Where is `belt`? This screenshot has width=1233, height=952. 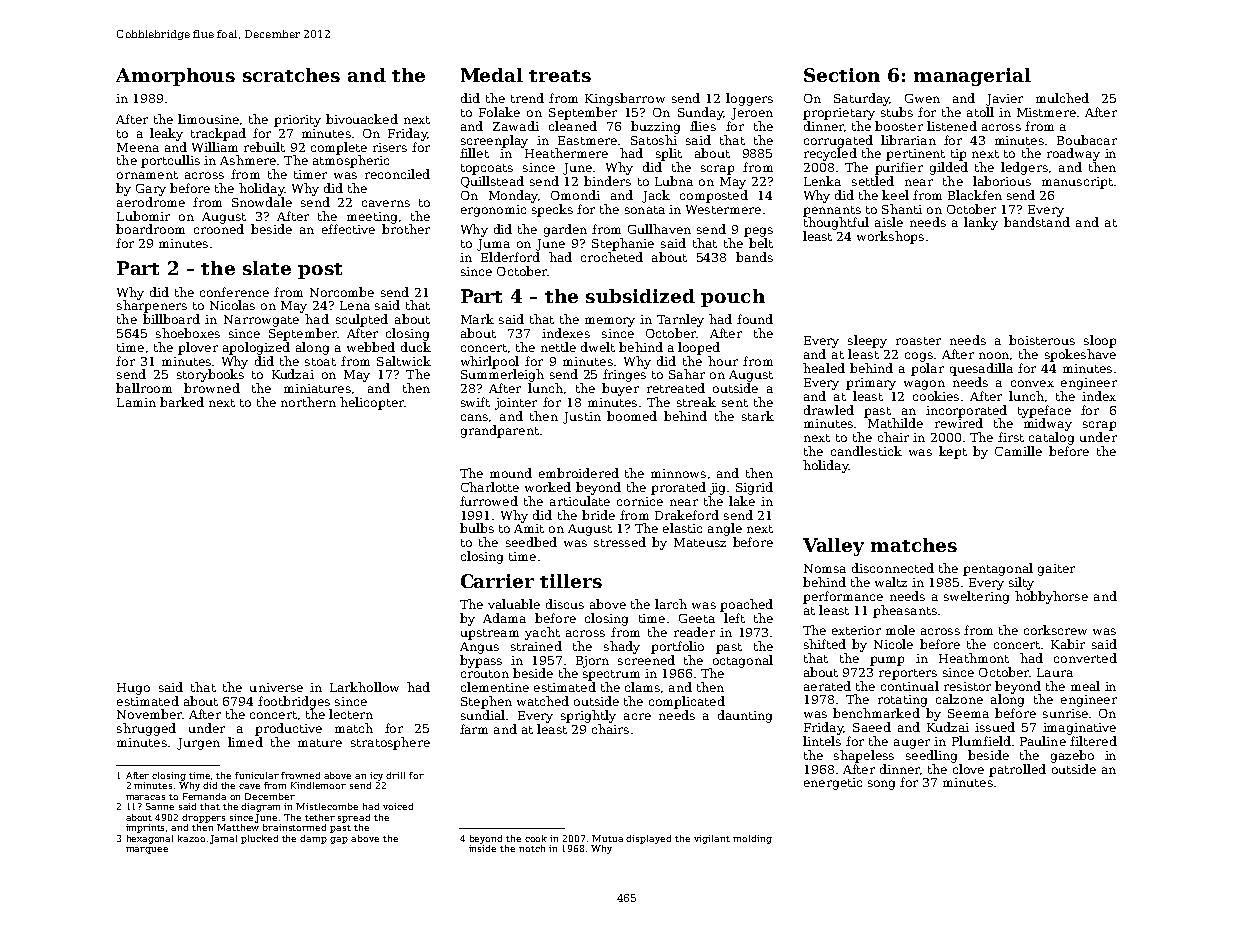 belt is located at coordinates (761, 243).
